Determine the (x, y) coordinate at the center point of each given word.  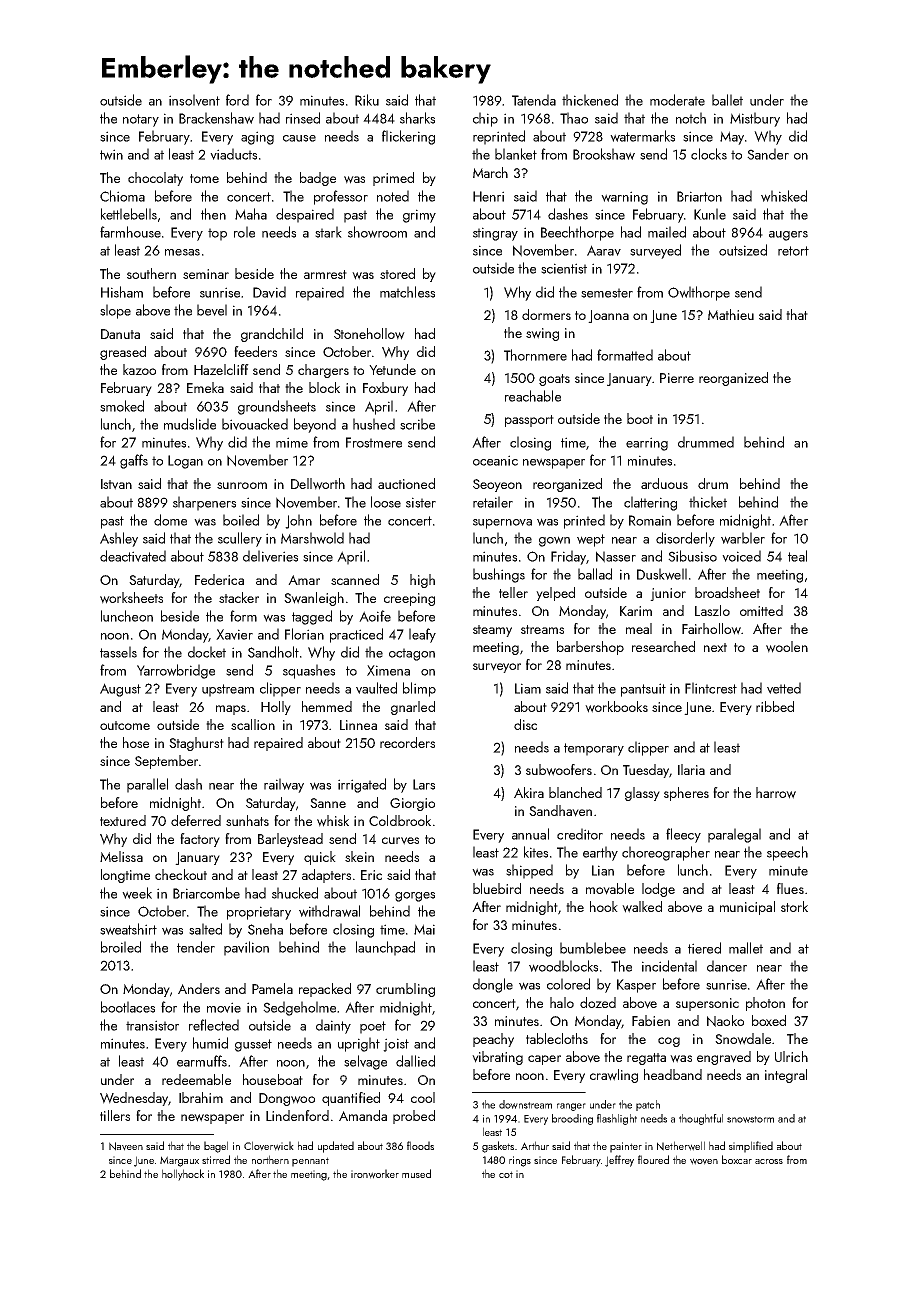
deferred (196, 820)
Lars (424, 784)
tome (204, 178)
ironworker (375, 1174)
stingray (495, 234)
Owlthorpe (699, 293)
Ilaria (691, 769)
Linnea (358, 725)
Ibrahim (201, 1097)
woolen (787, 647)
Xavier (234, 634)
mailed (667, 232)
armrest (325, 274)
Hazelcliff (221, 369)
